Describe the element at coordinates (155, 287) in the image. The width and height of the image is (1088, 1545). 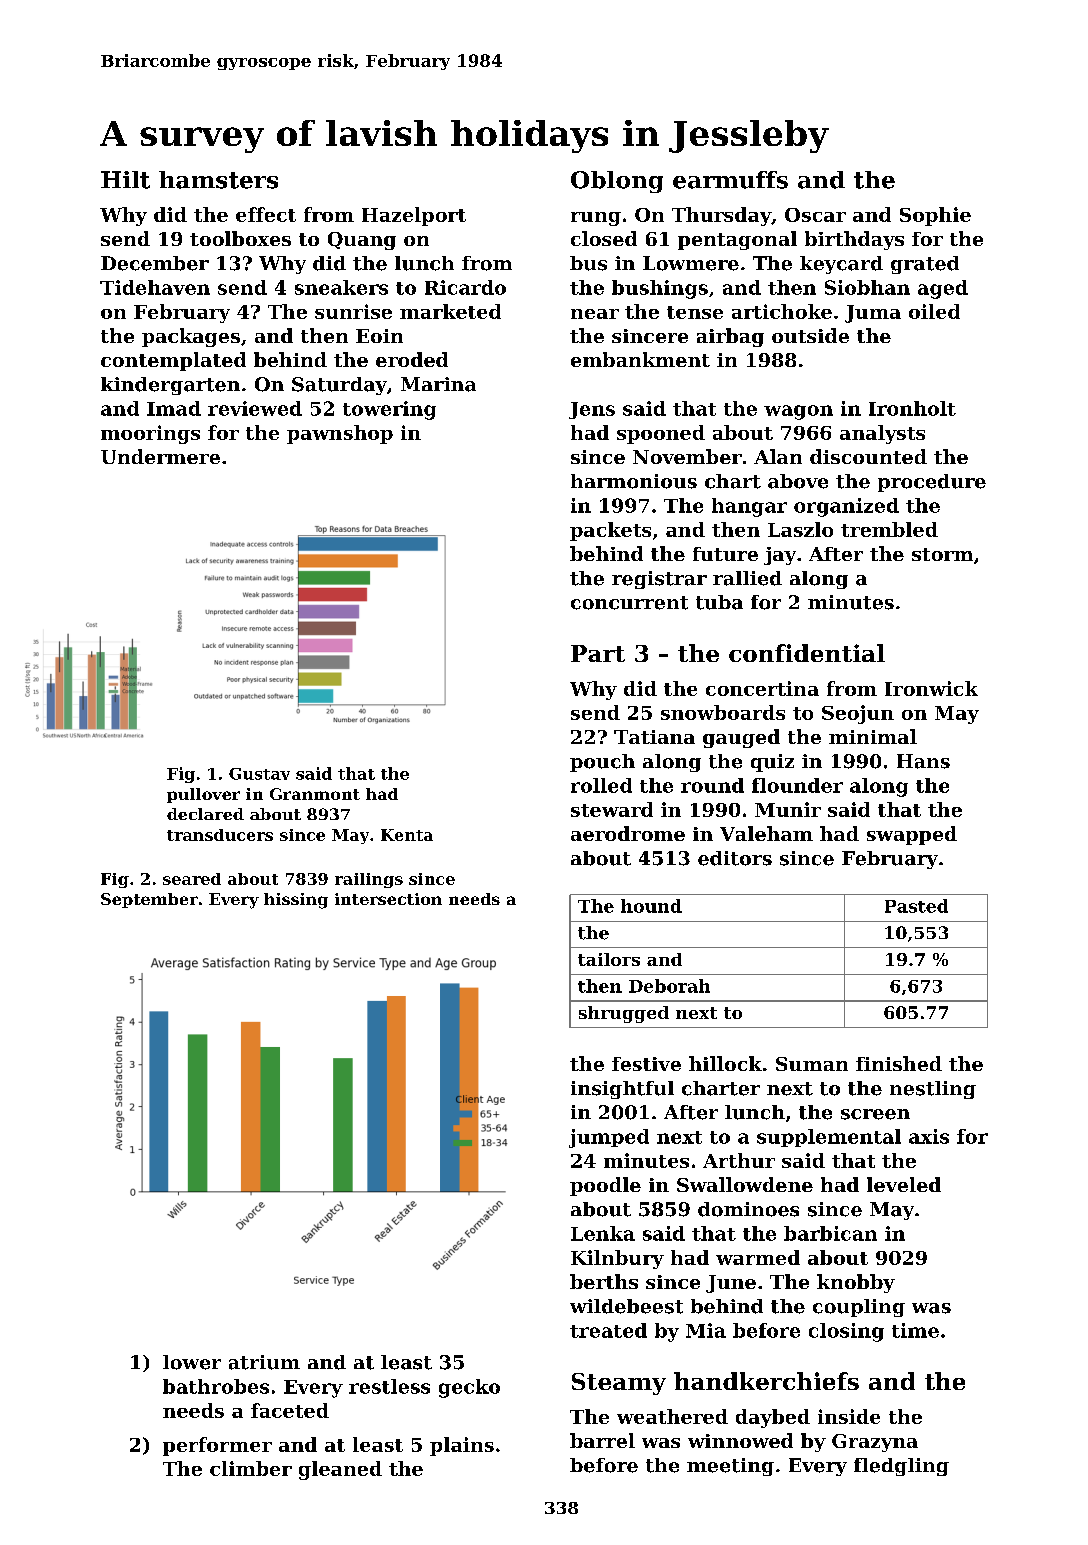
I see `Tidehaven` at that location.
